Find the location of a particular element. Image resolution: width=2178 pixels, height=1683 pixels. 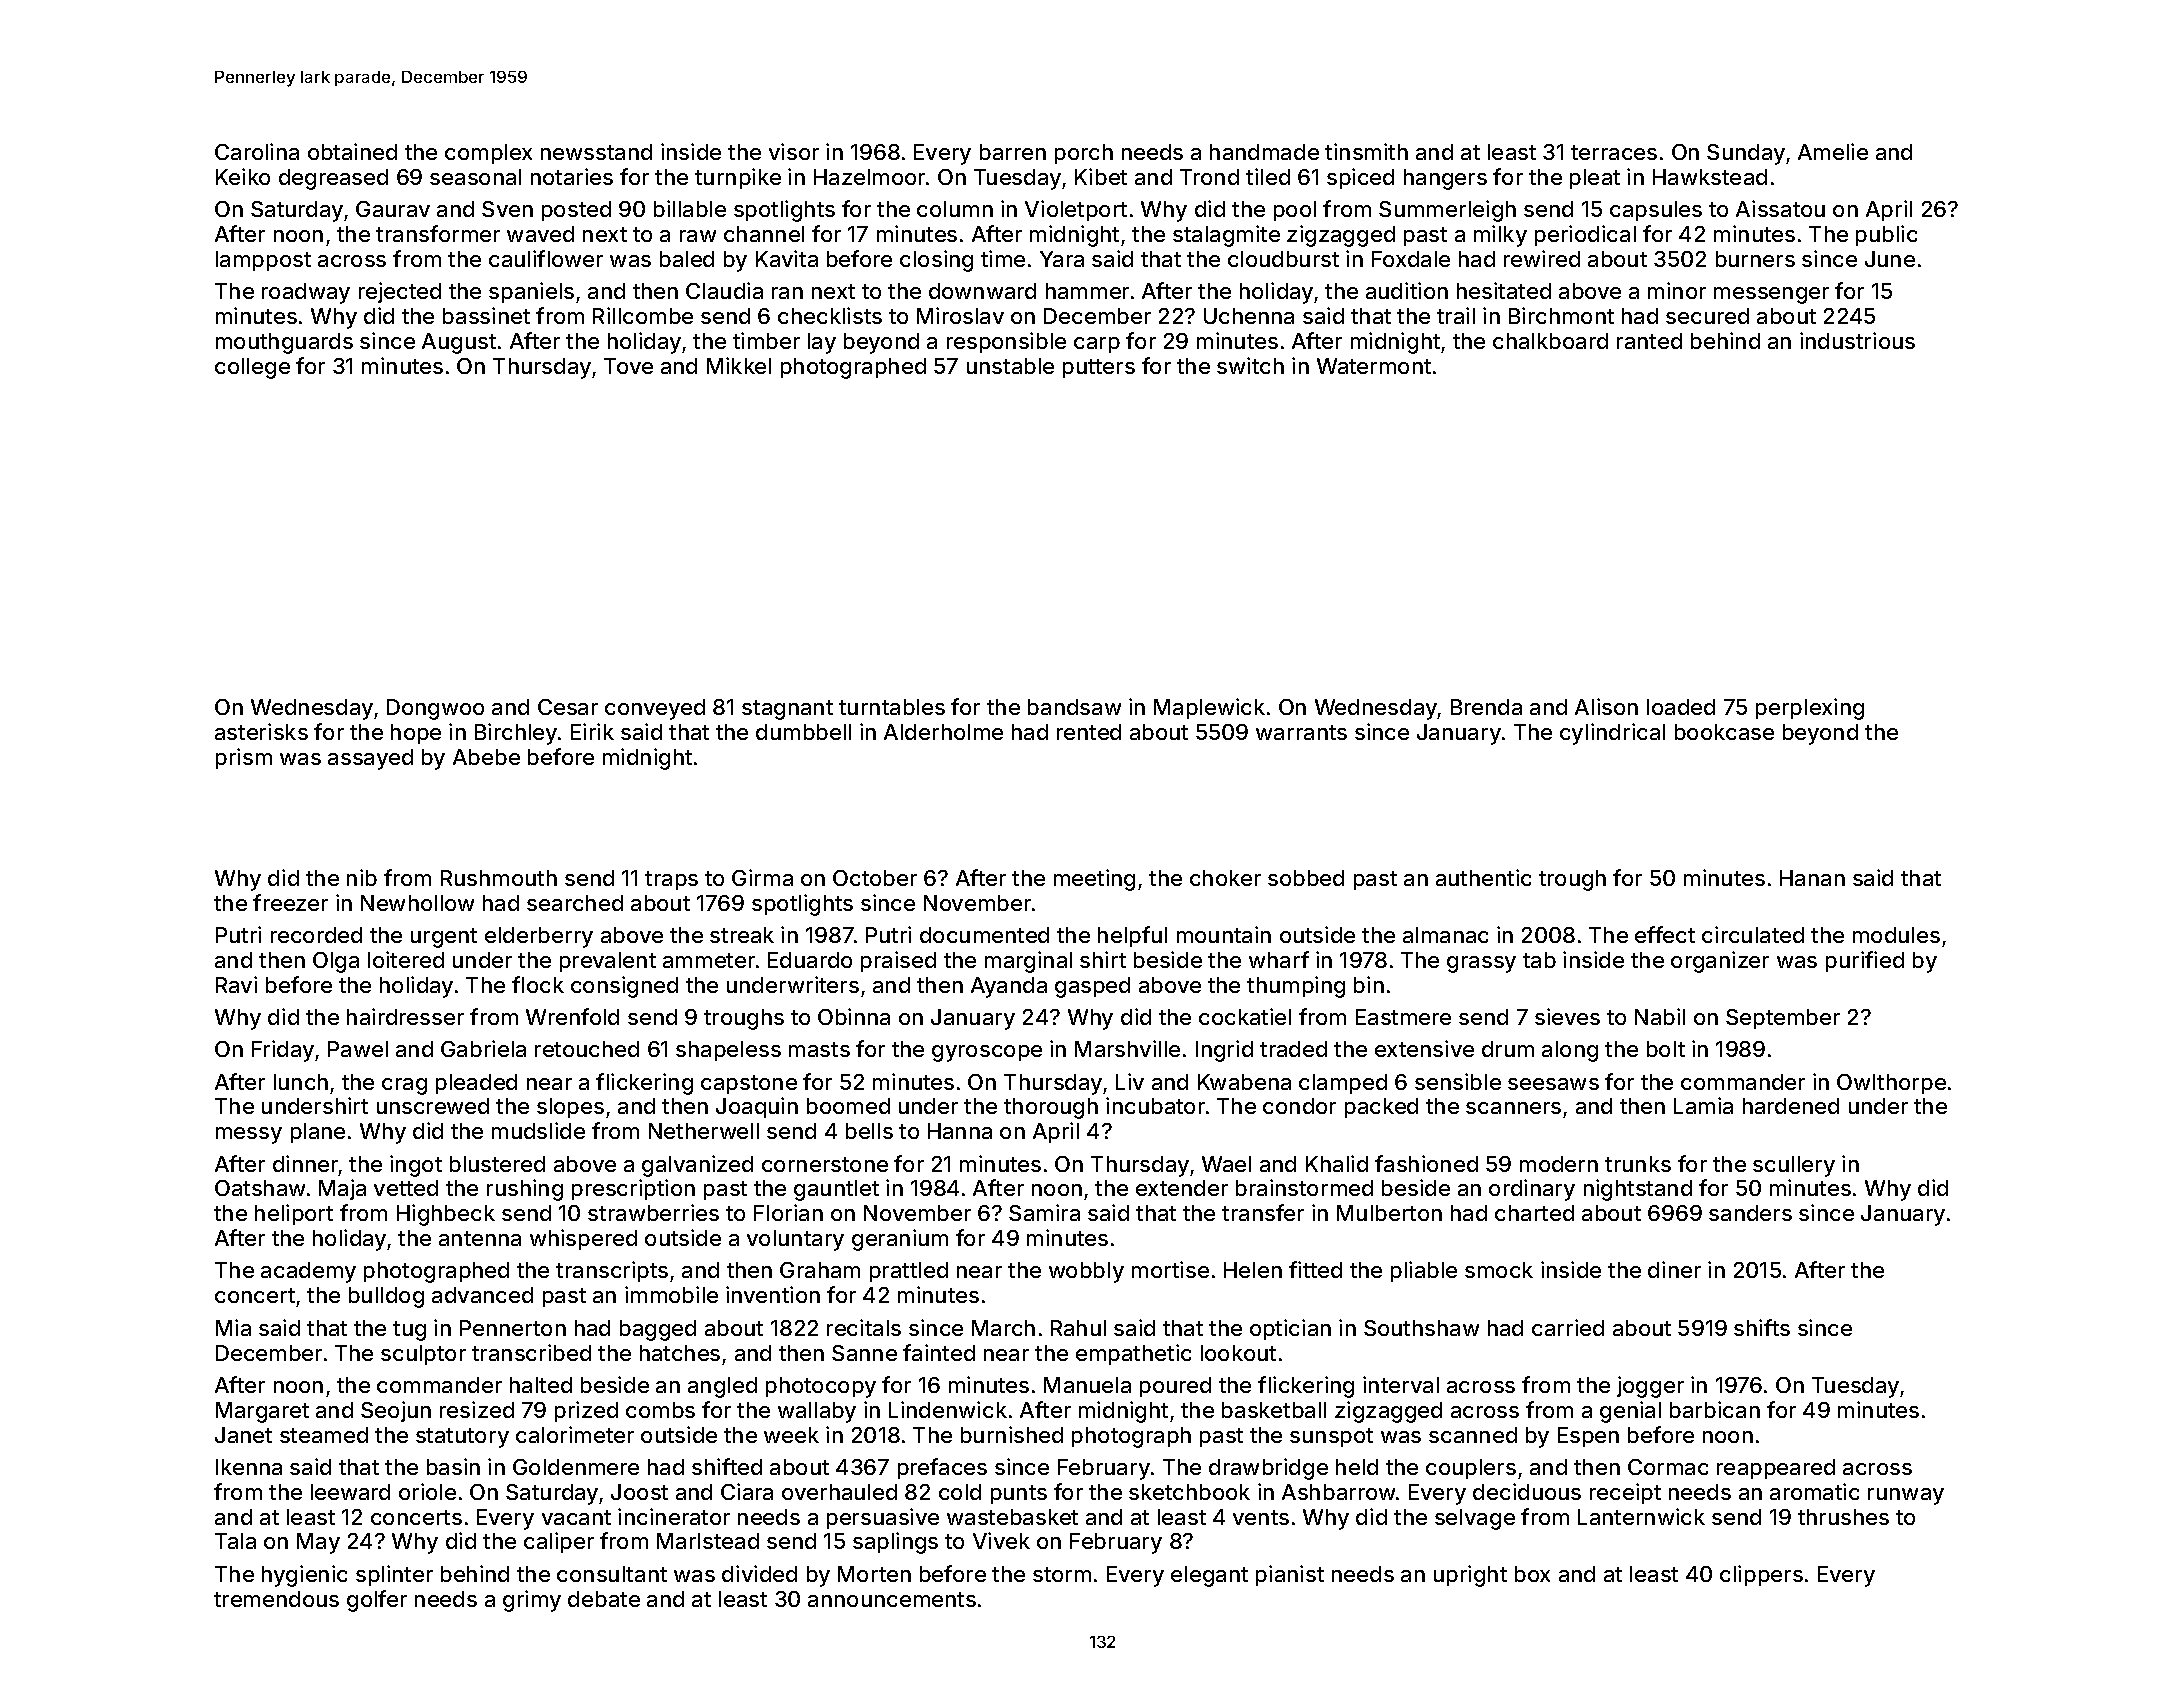

scanned is located at coordinates (1473, 1435).
